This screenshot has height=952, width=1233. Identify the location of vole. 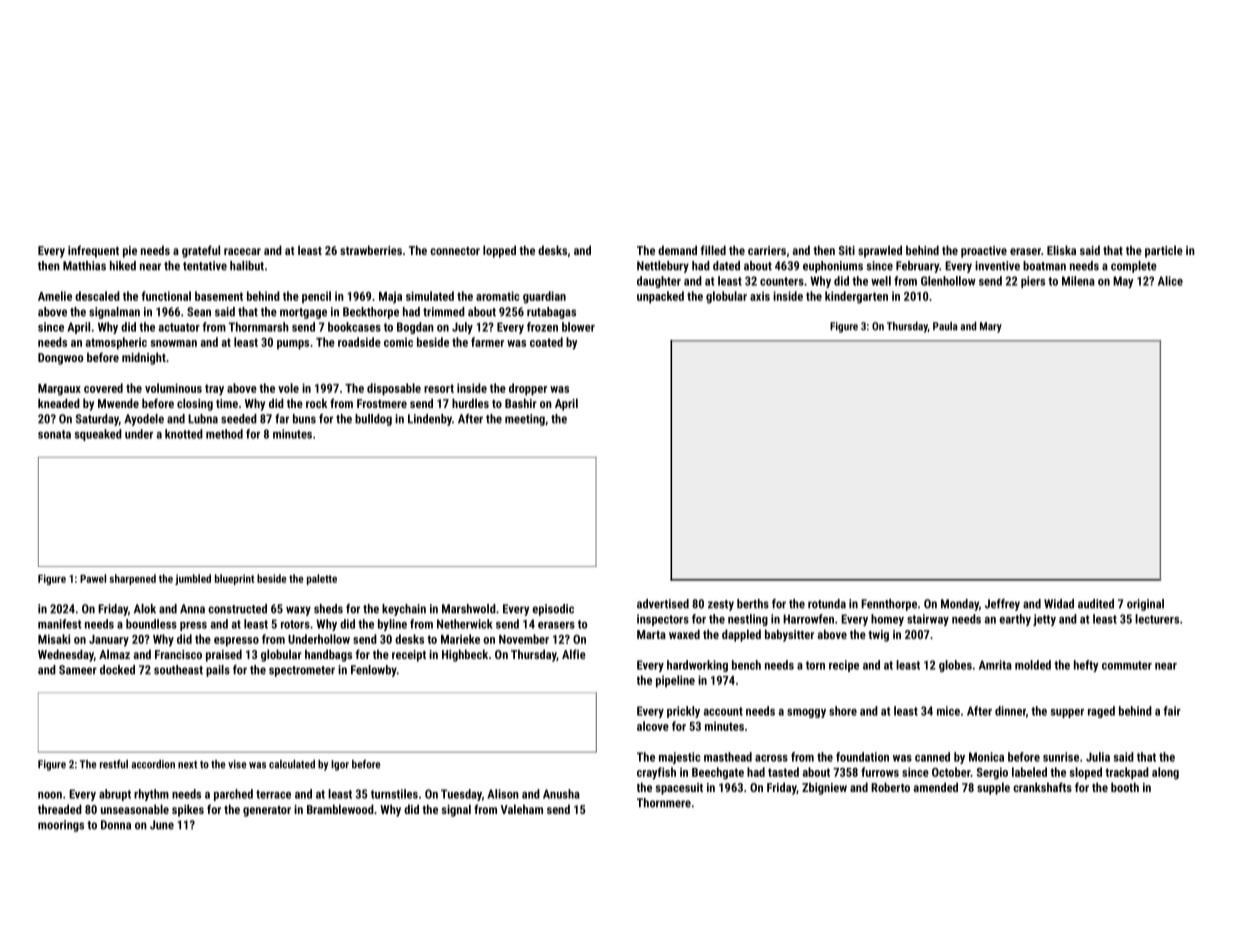
(288, 388).
